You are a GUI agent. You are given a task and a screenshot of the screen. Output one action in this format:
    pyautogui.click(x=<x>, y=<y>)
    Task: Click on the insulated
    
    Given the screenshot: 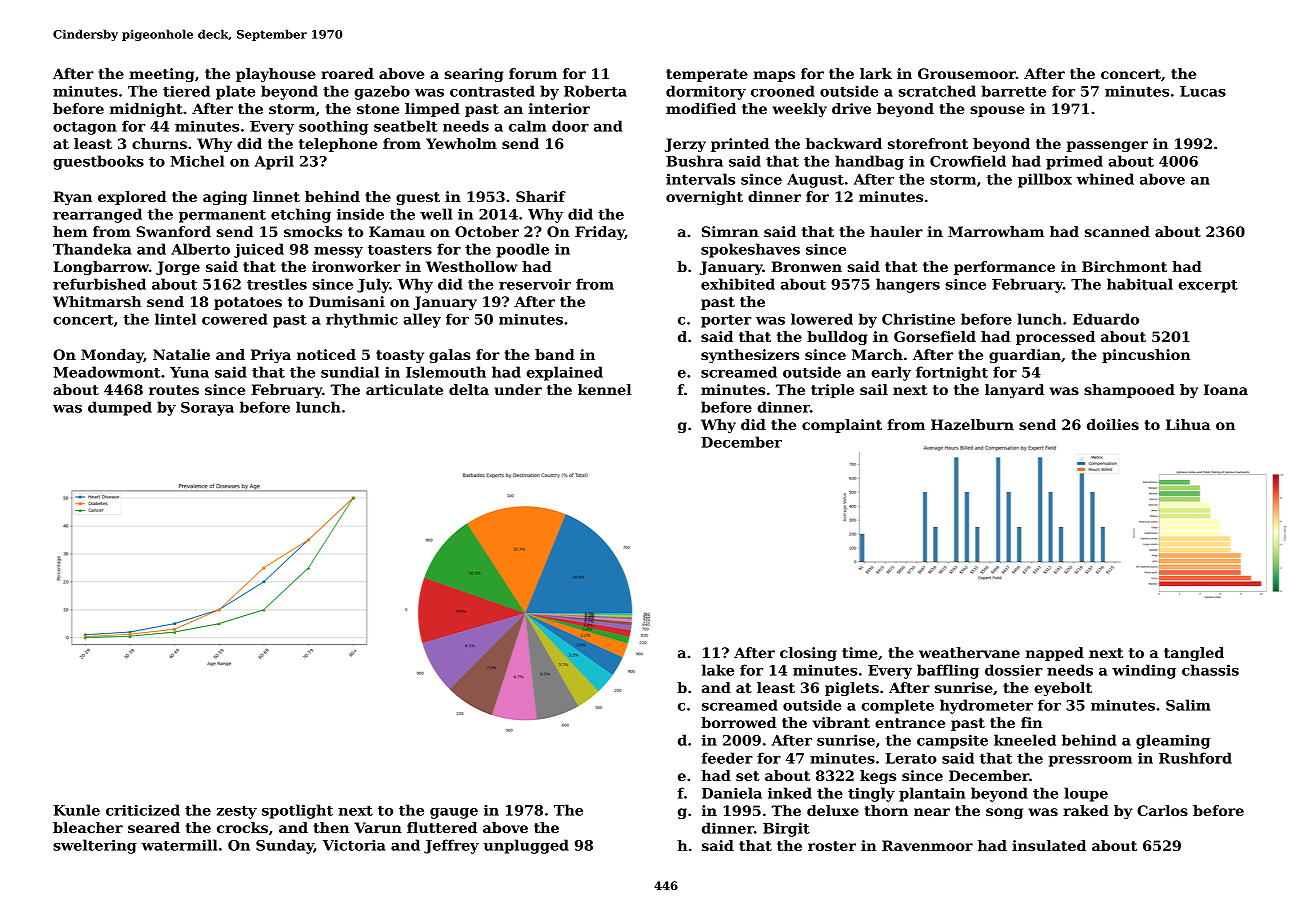 What is the action you would take?
    pyautogui.click(x=1049, y=845)
